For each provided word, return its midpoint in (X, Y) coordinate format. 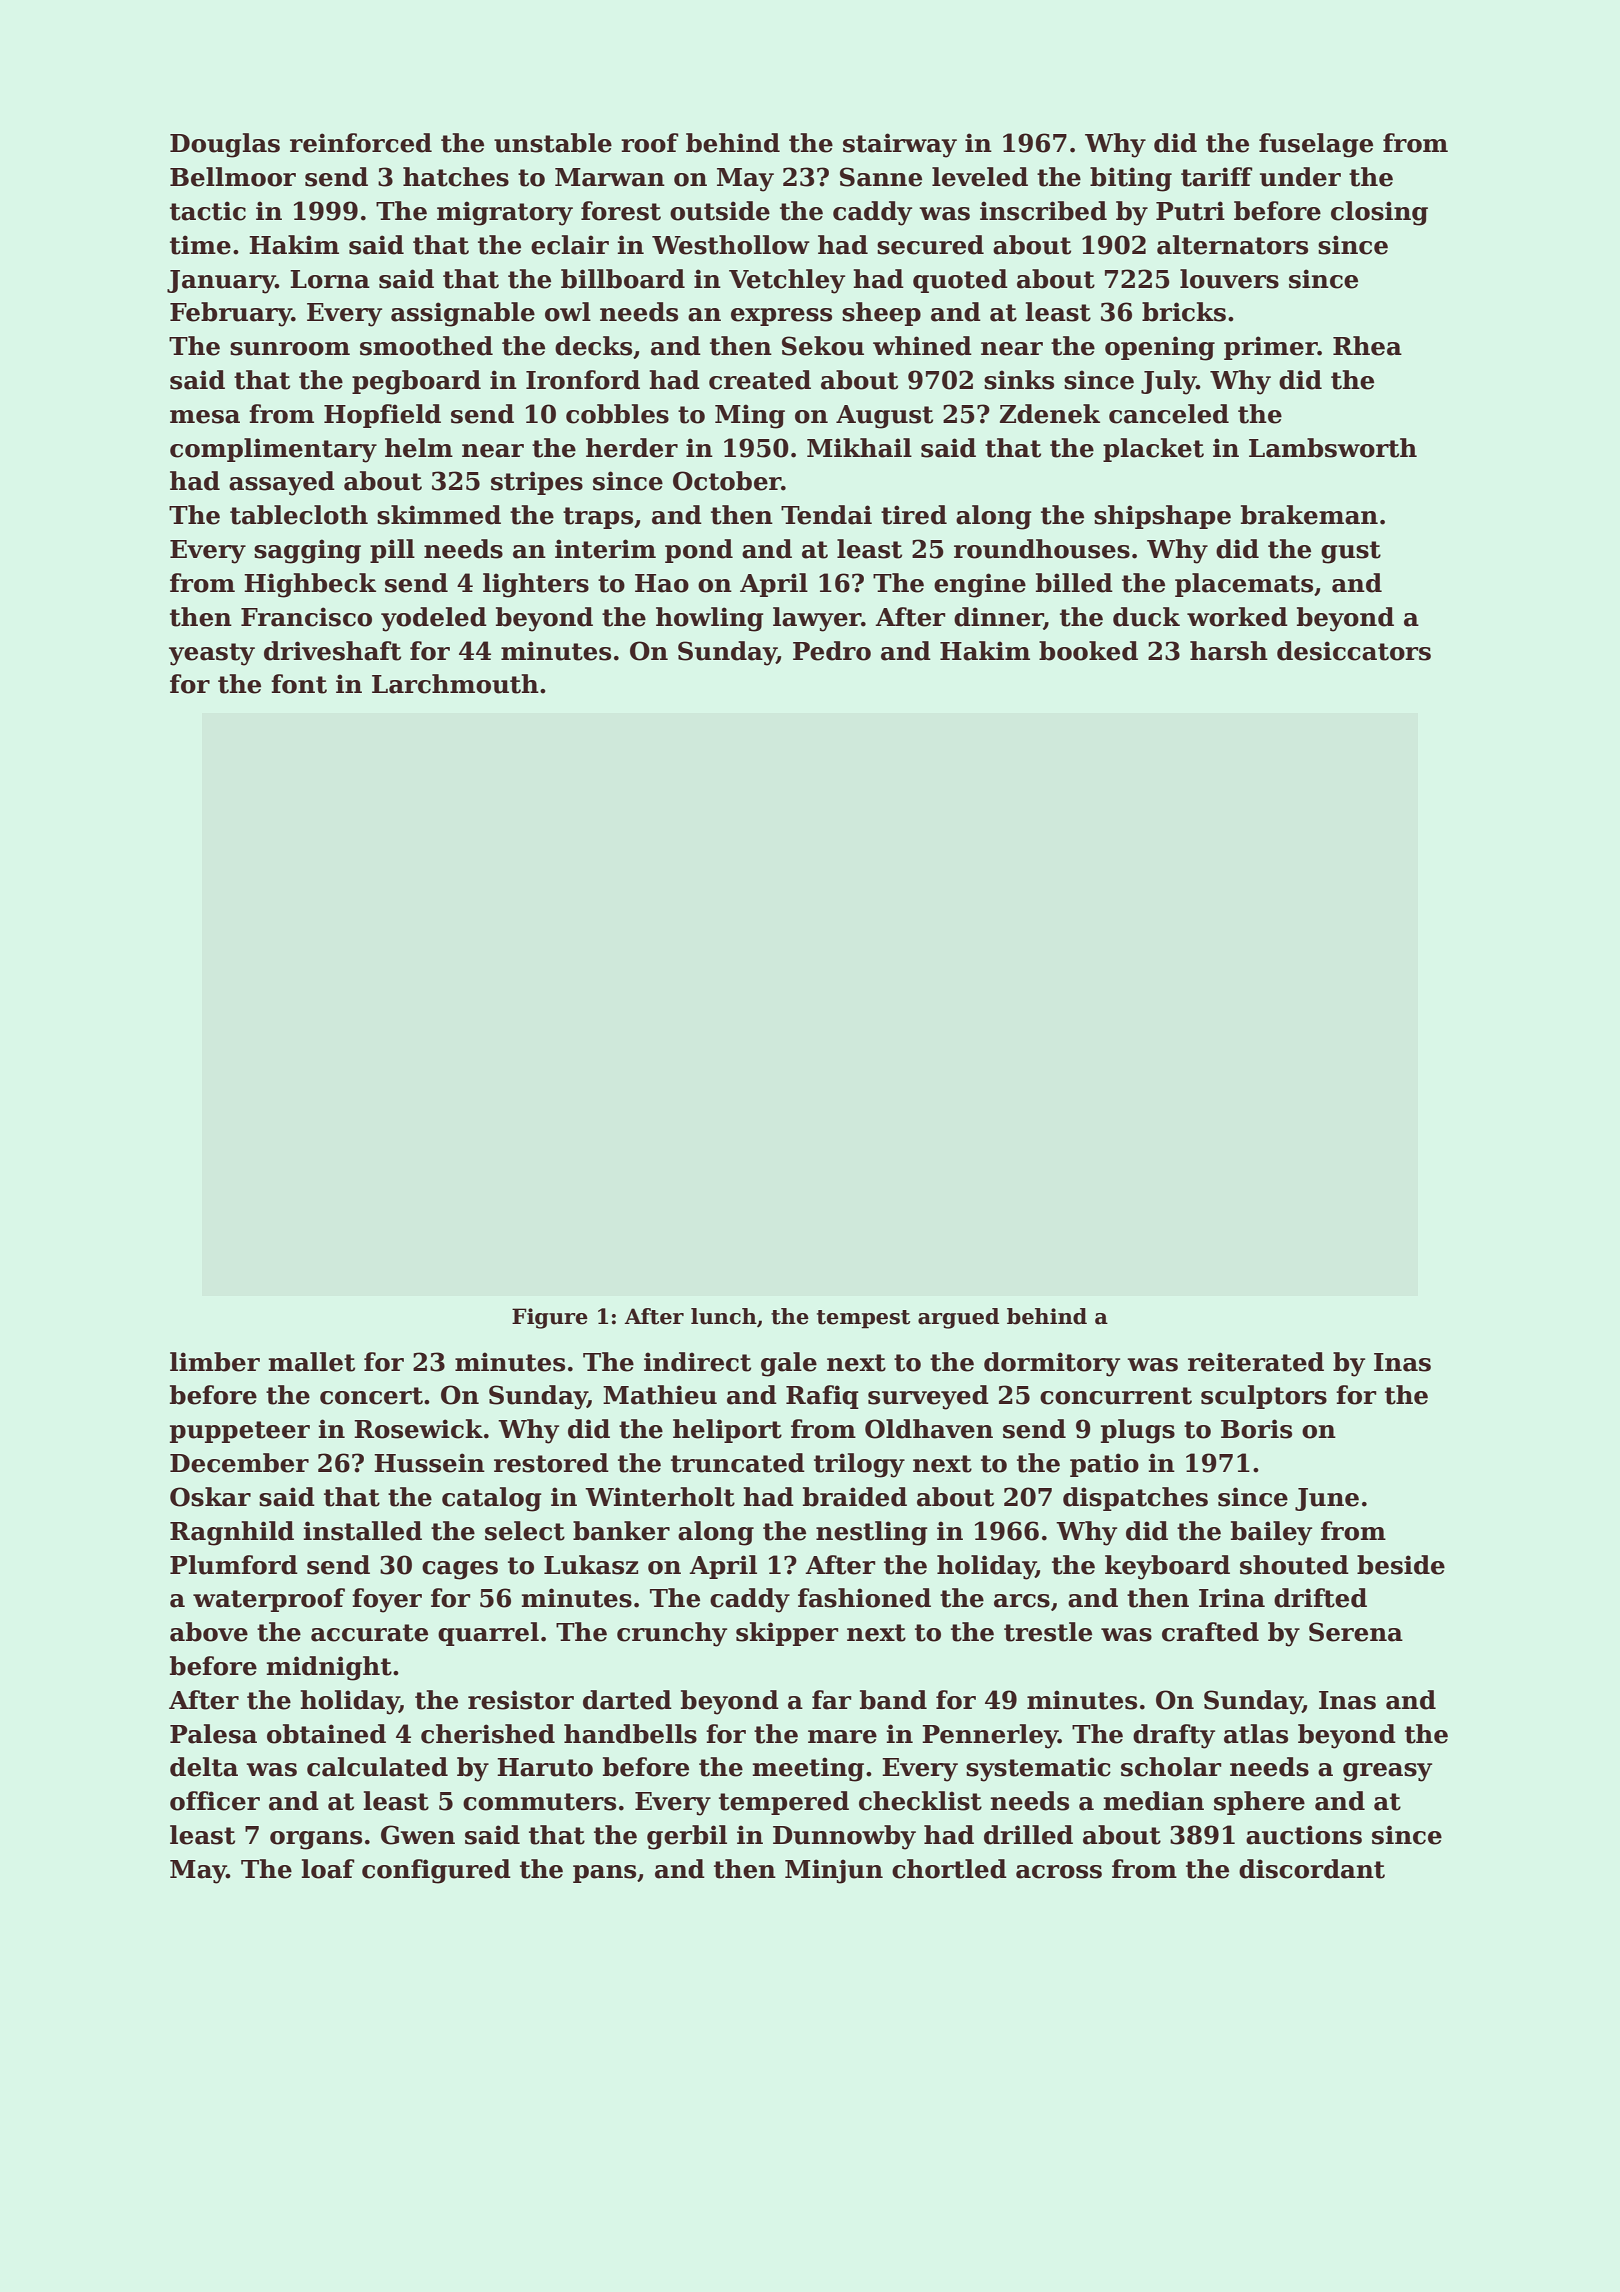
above (209, 1632)
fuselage (1316, 145)
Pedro (832, 651)
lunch (724, 1316)
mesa (205, 417)
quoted (960, 281)
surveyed (928, 1397)
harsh (1229, 651)
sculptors (1264, 1397)
